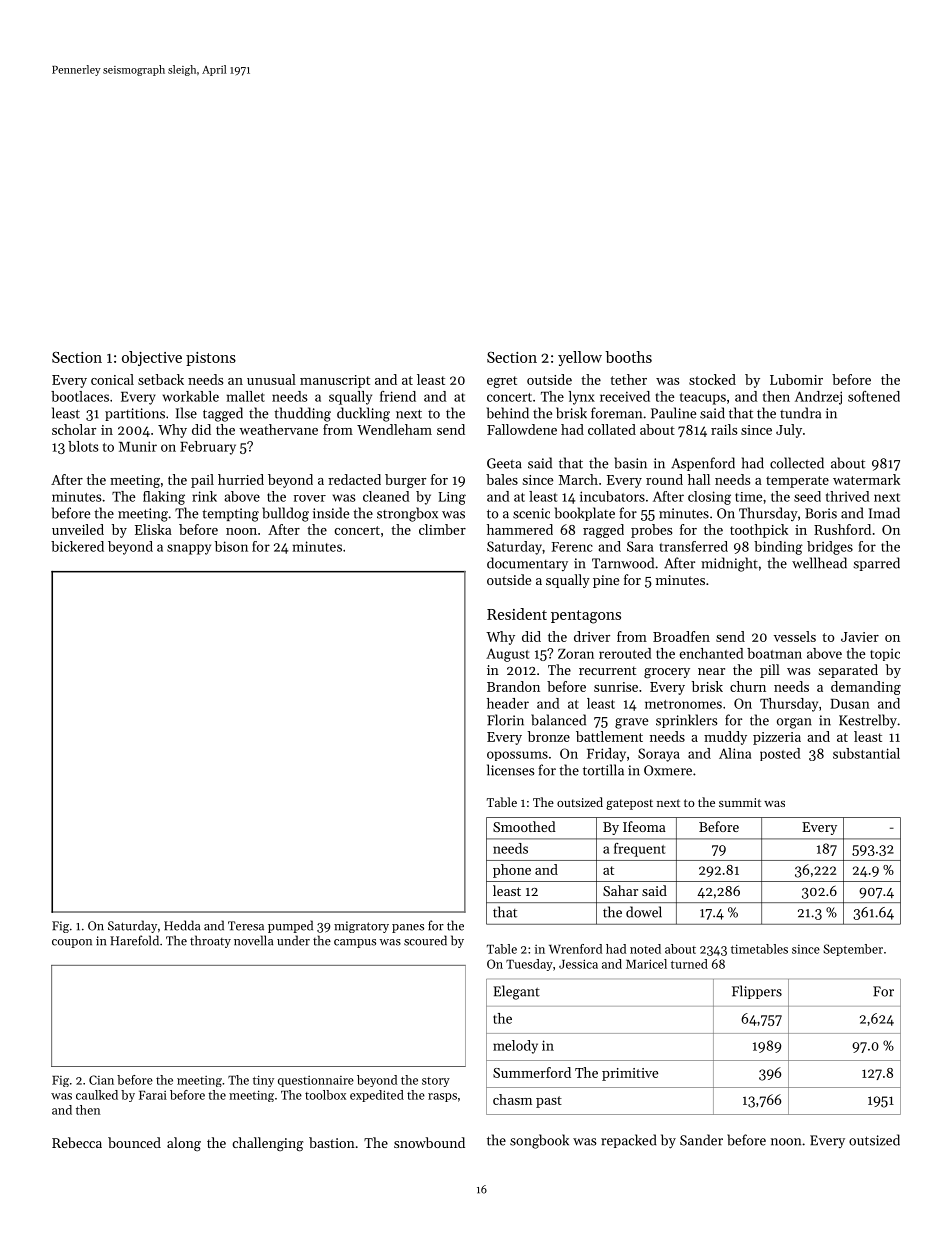  I want to click on Javier, so click(860, 637).
